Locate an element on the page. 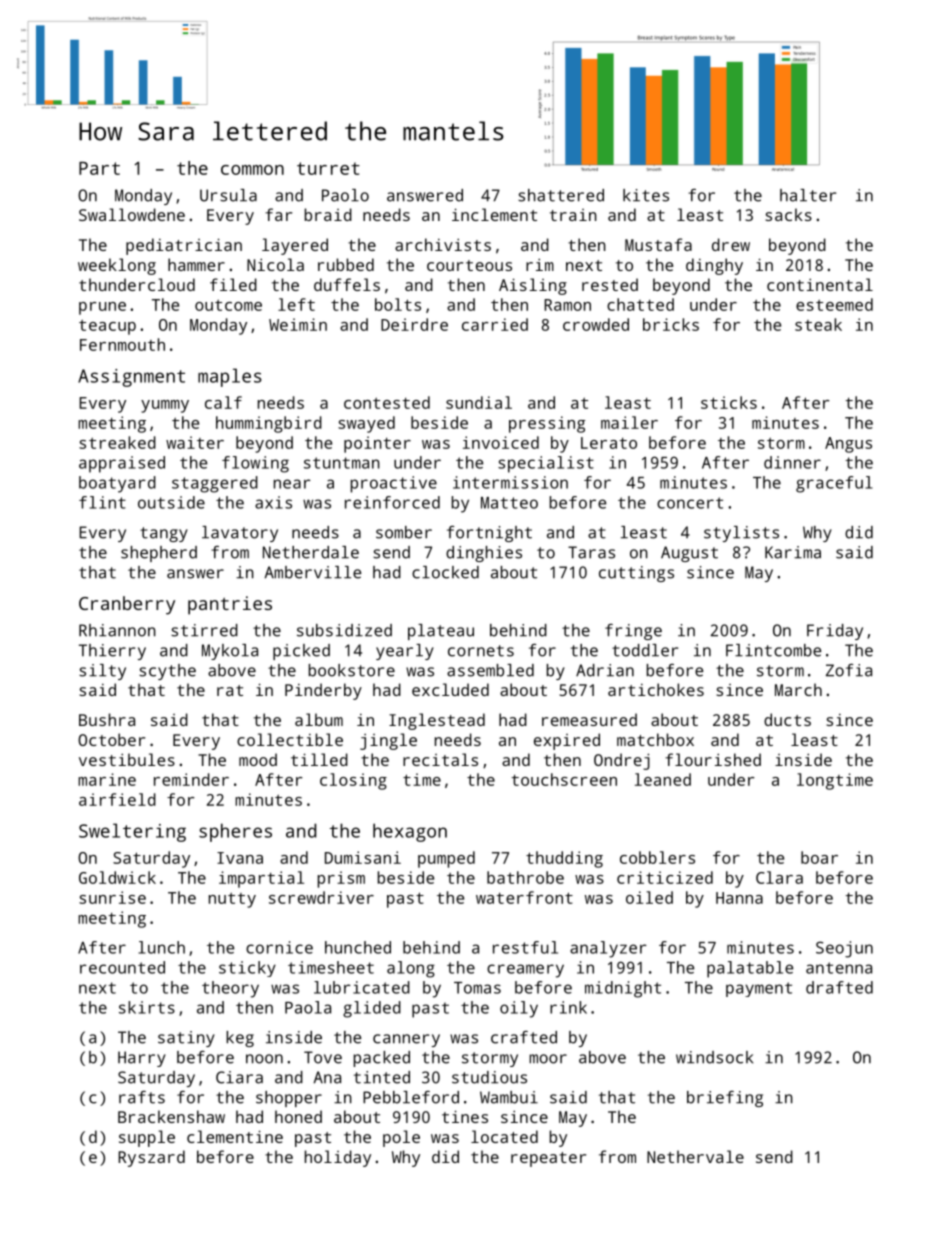 This document has height=1233, width=952. Paolo is located at coordinates (345, 195).
